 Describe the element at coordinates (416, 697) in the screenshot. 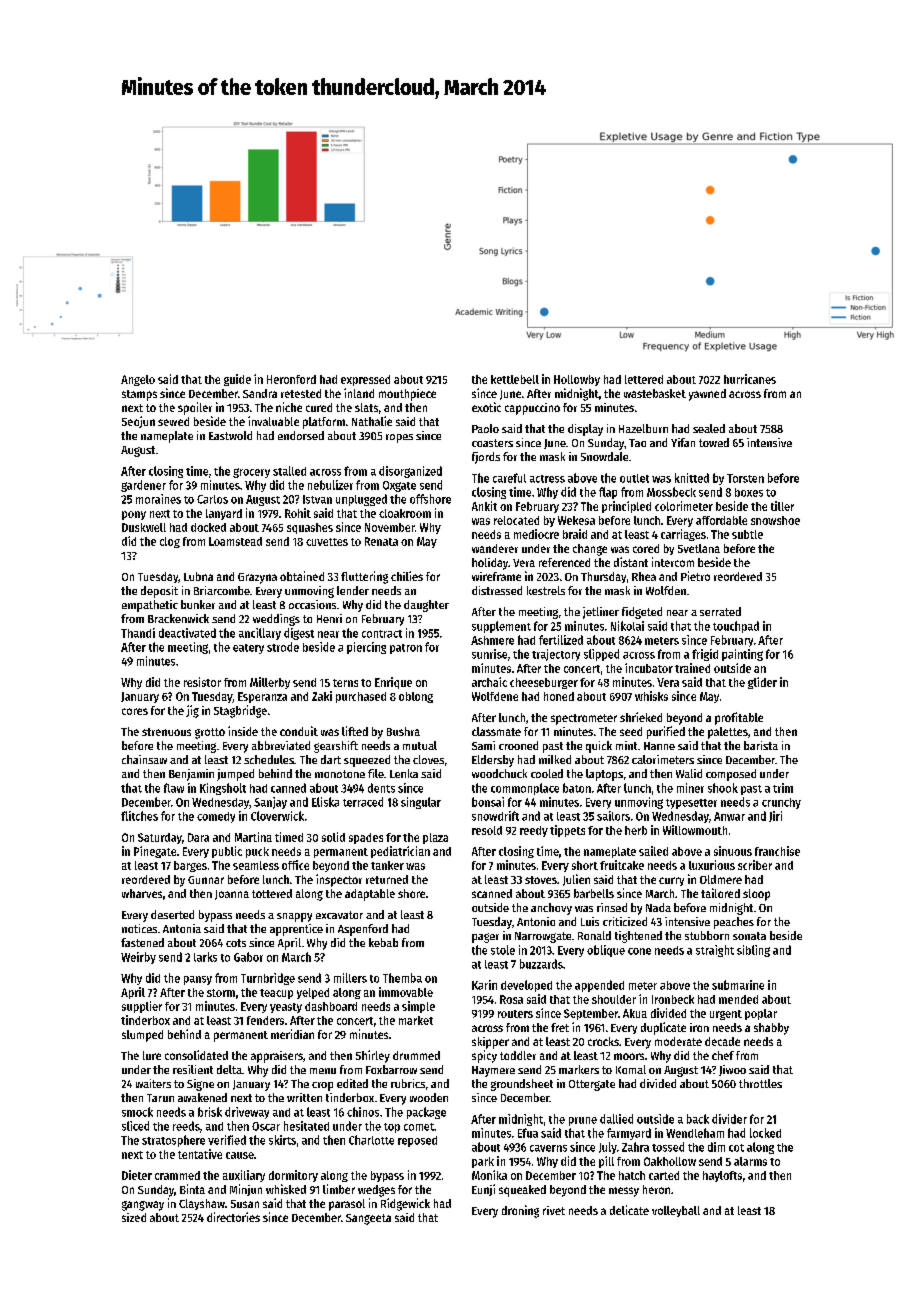

I see `oblong` at that location.
